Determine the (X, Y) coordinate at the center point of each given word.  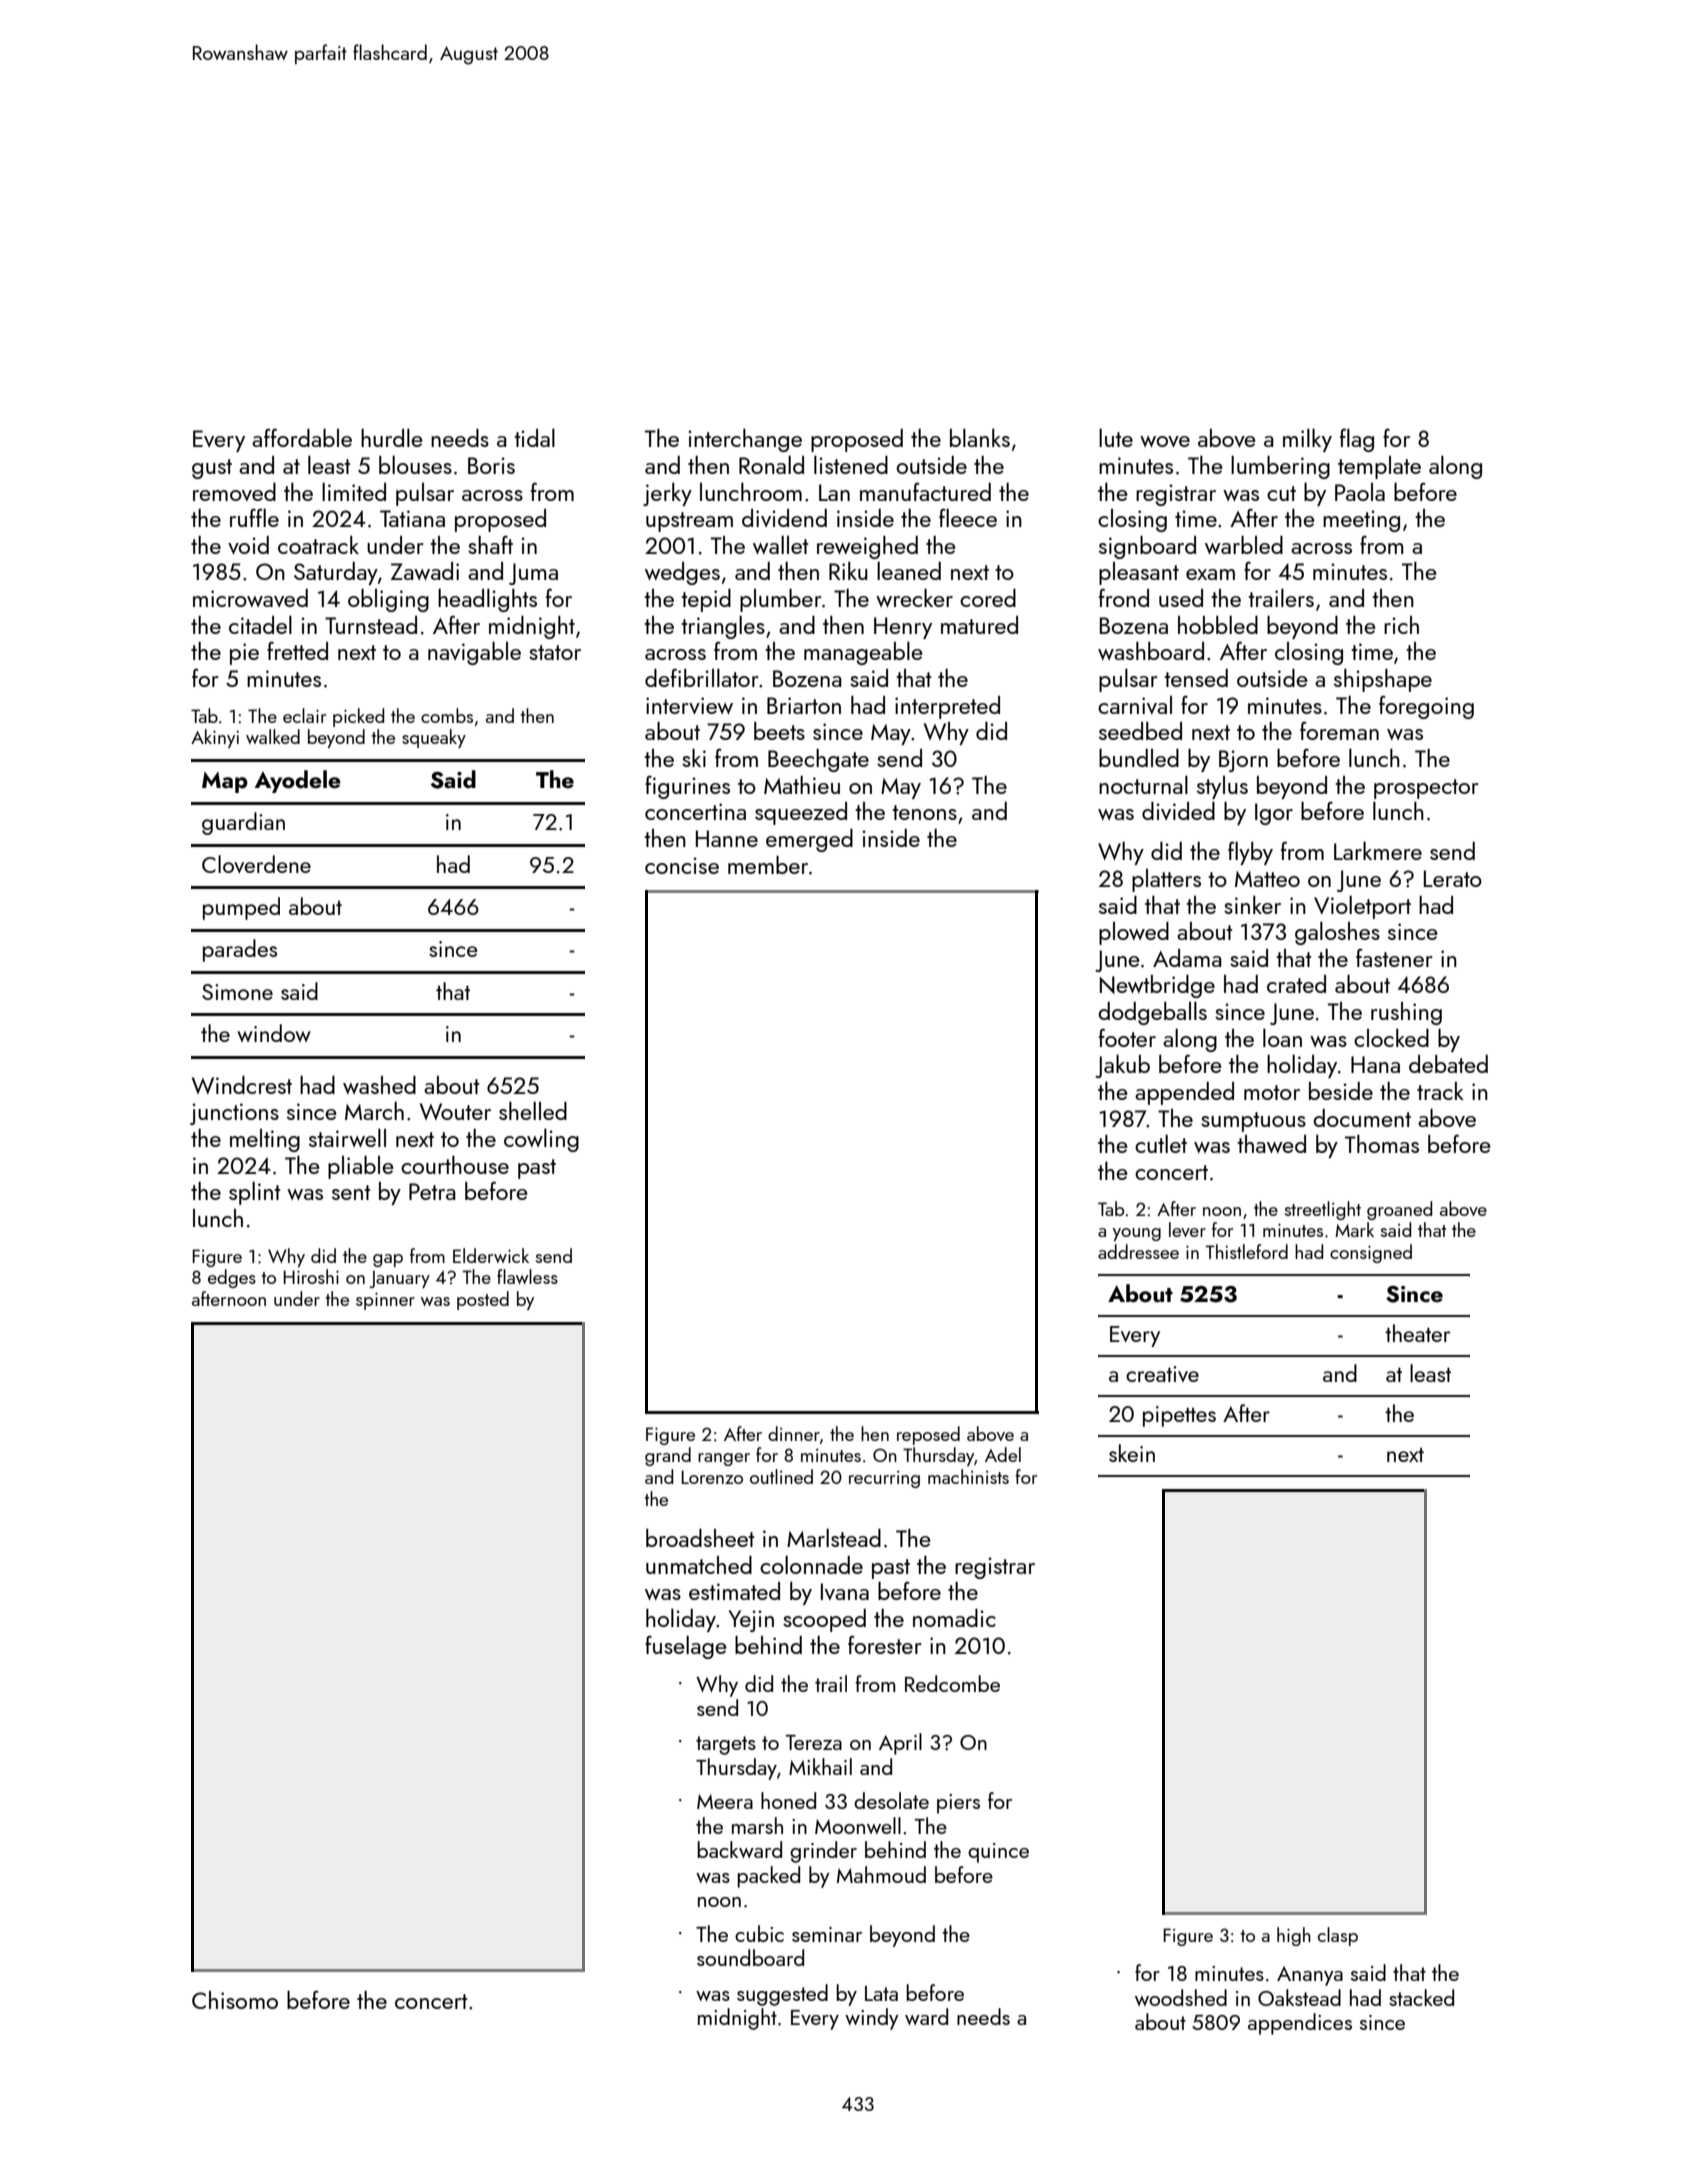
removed (234, 492)
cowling (541, 1140)
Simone (237, 992)
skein (1132, 1453)
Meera (725, 1801)
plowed (1134, 933)
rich (1401, 625)
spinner (385, 1301)
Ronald (771, 464)
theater (1417, 1333)
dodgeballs (1152, 1013)
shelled (533, 1110)
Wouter (455, 1111)
